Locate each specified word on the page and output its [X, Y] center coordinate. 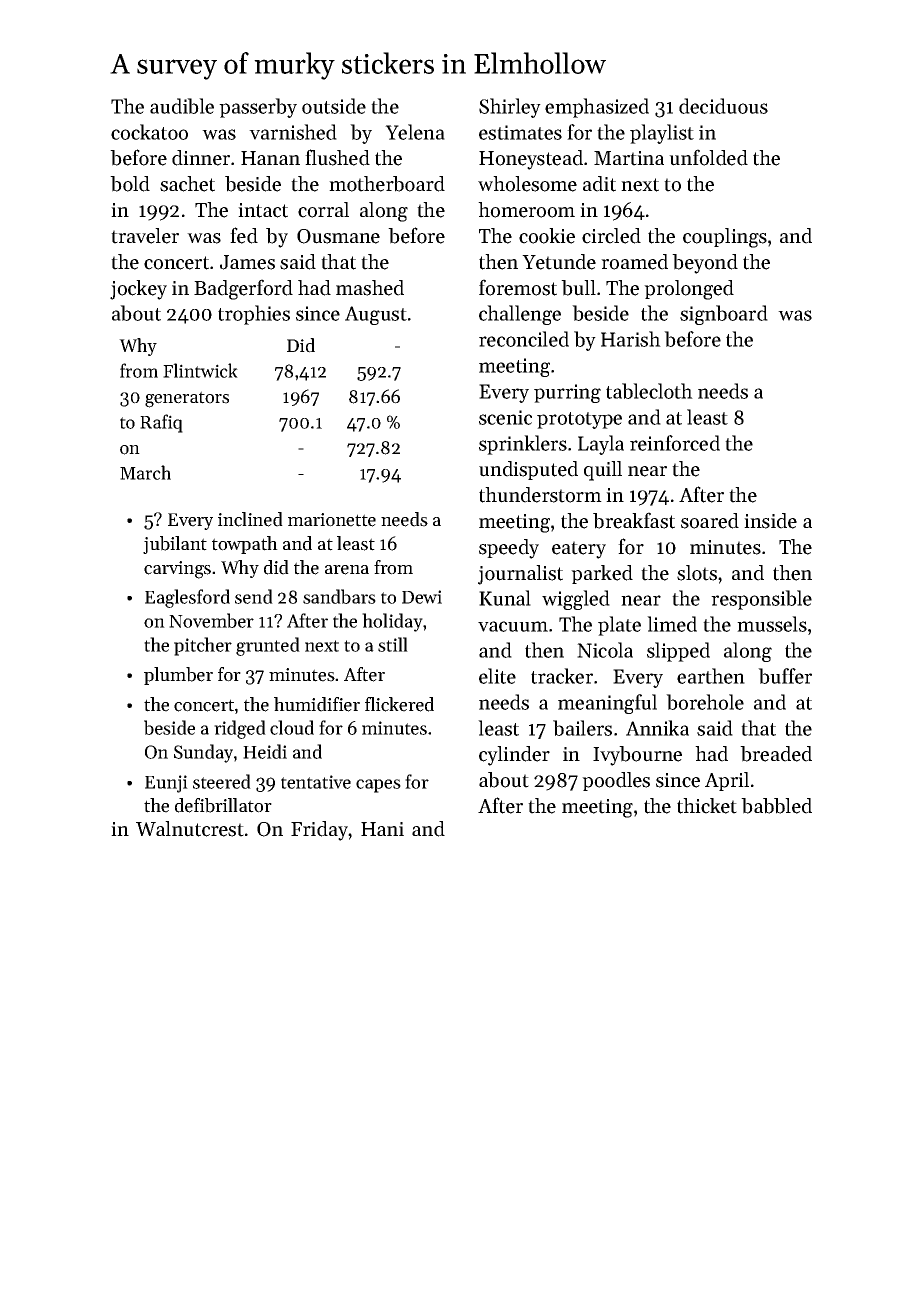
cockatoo [149, 132]
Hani [382, 829]
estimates [520, 132]
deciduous [723, 106]
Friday [320, 831]
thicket [707, 806]
